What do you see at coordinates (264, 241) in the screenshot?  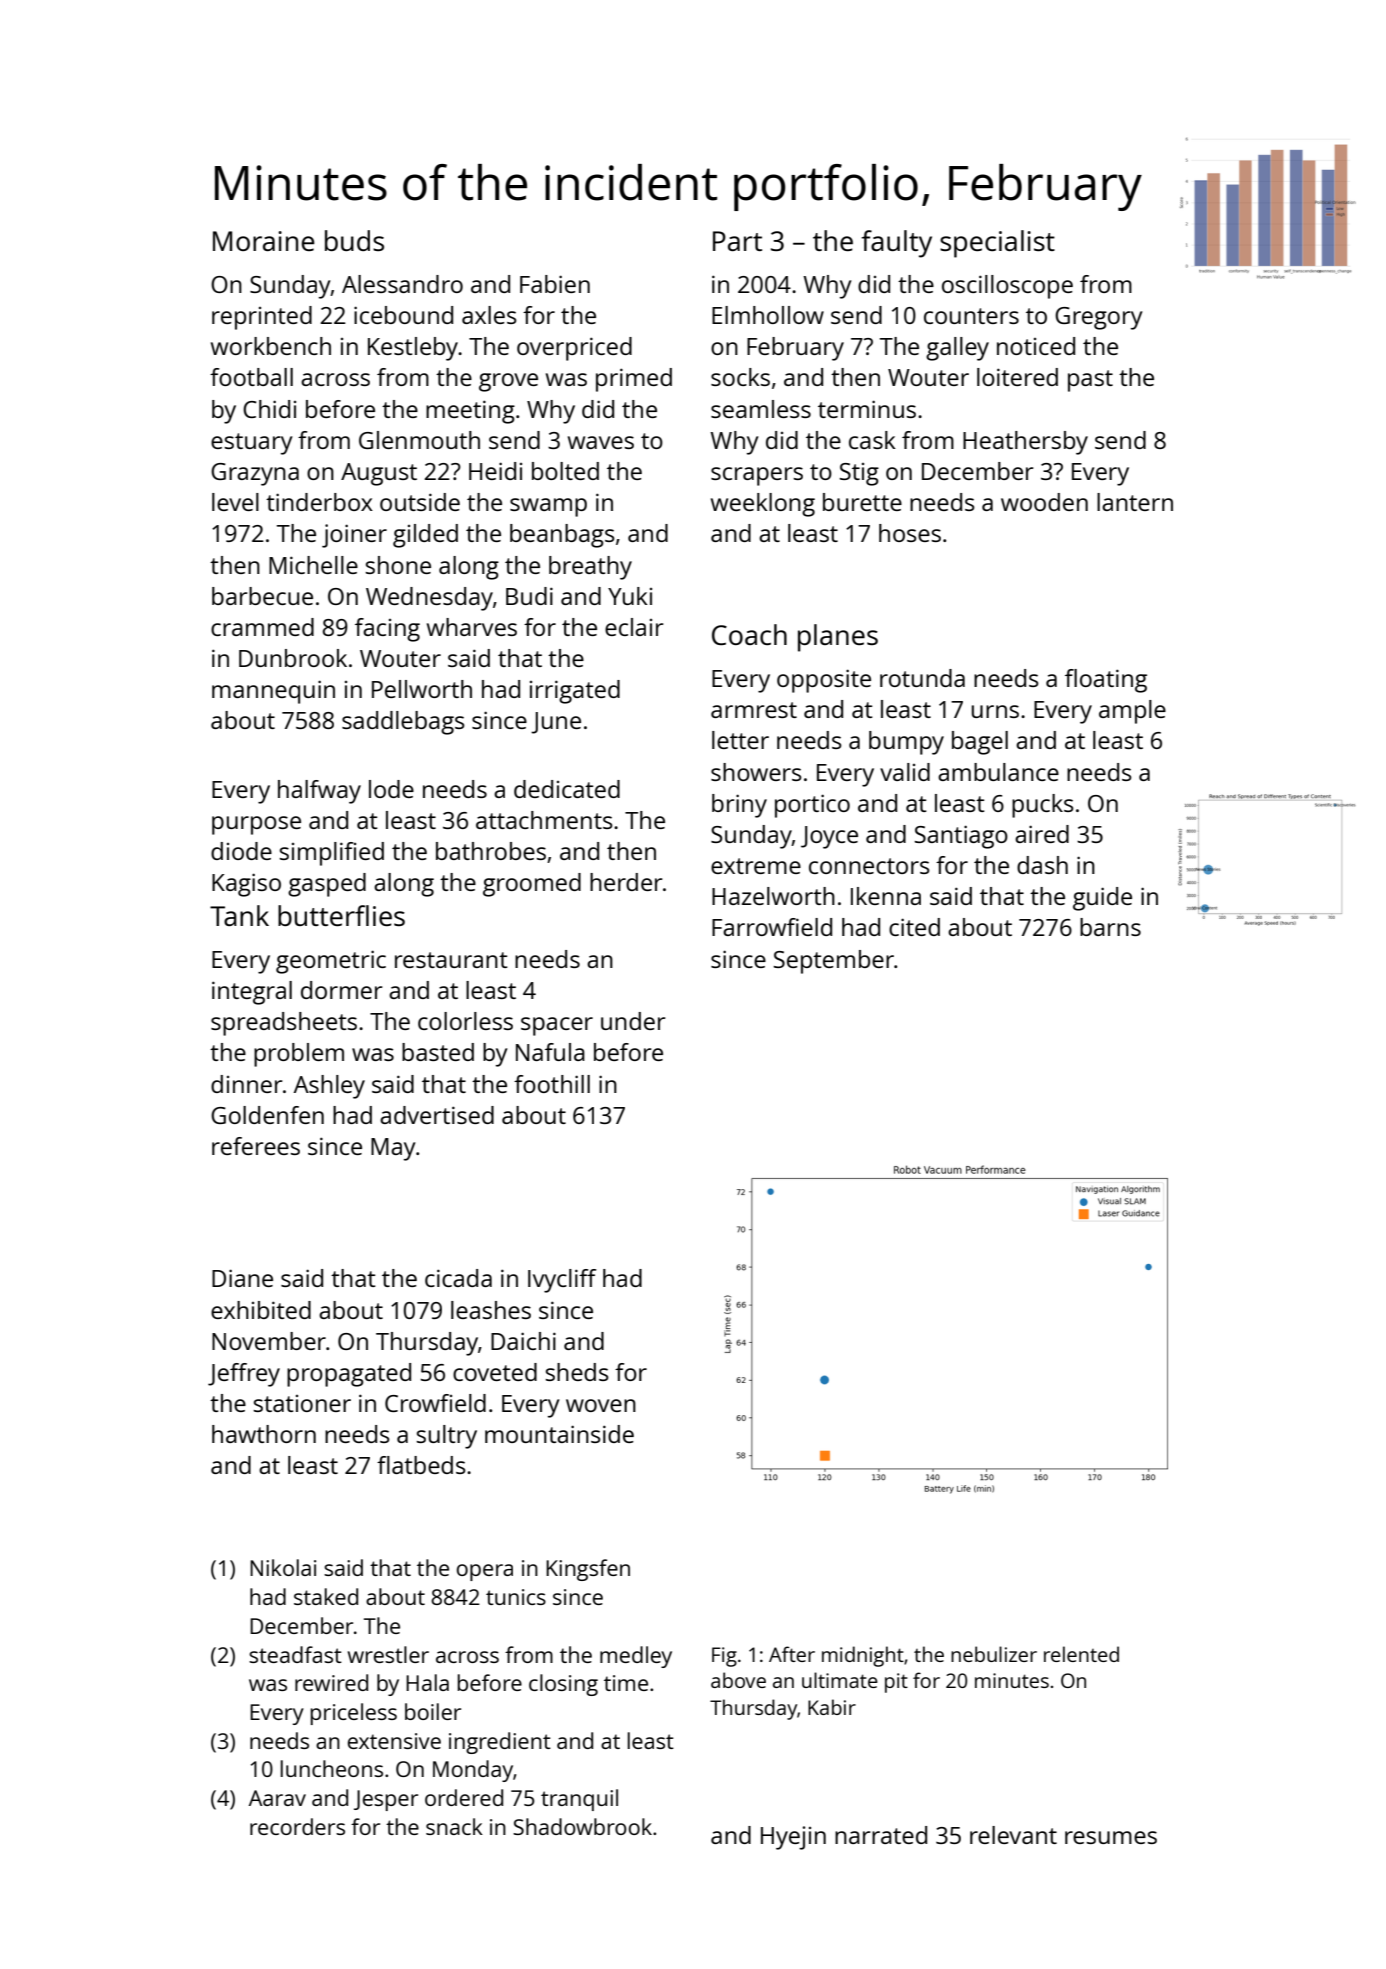 I see `Moraine` at bounding box center [264, 241].
